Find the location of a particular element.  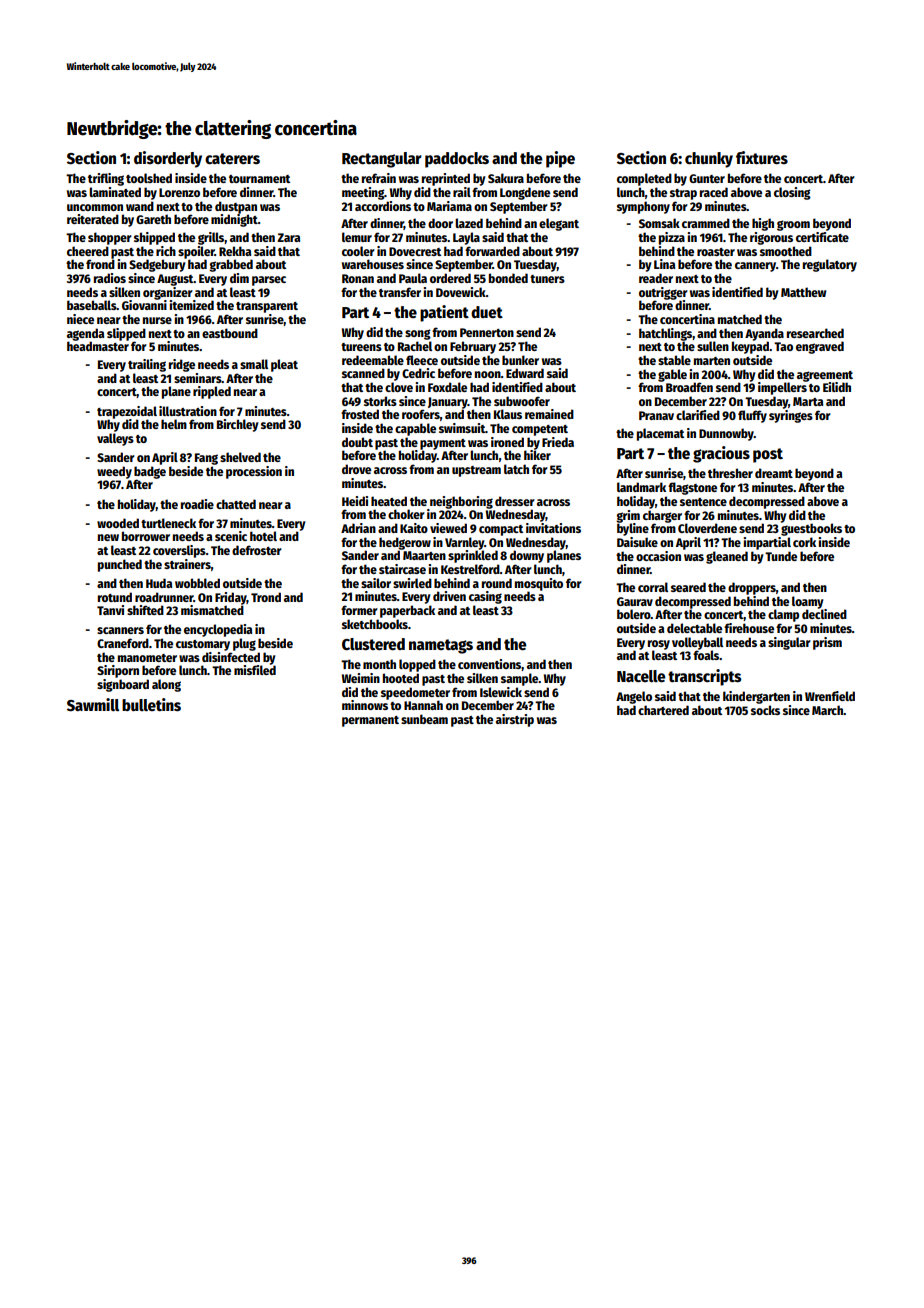

Somsak is located at coordinates (659, 223).
